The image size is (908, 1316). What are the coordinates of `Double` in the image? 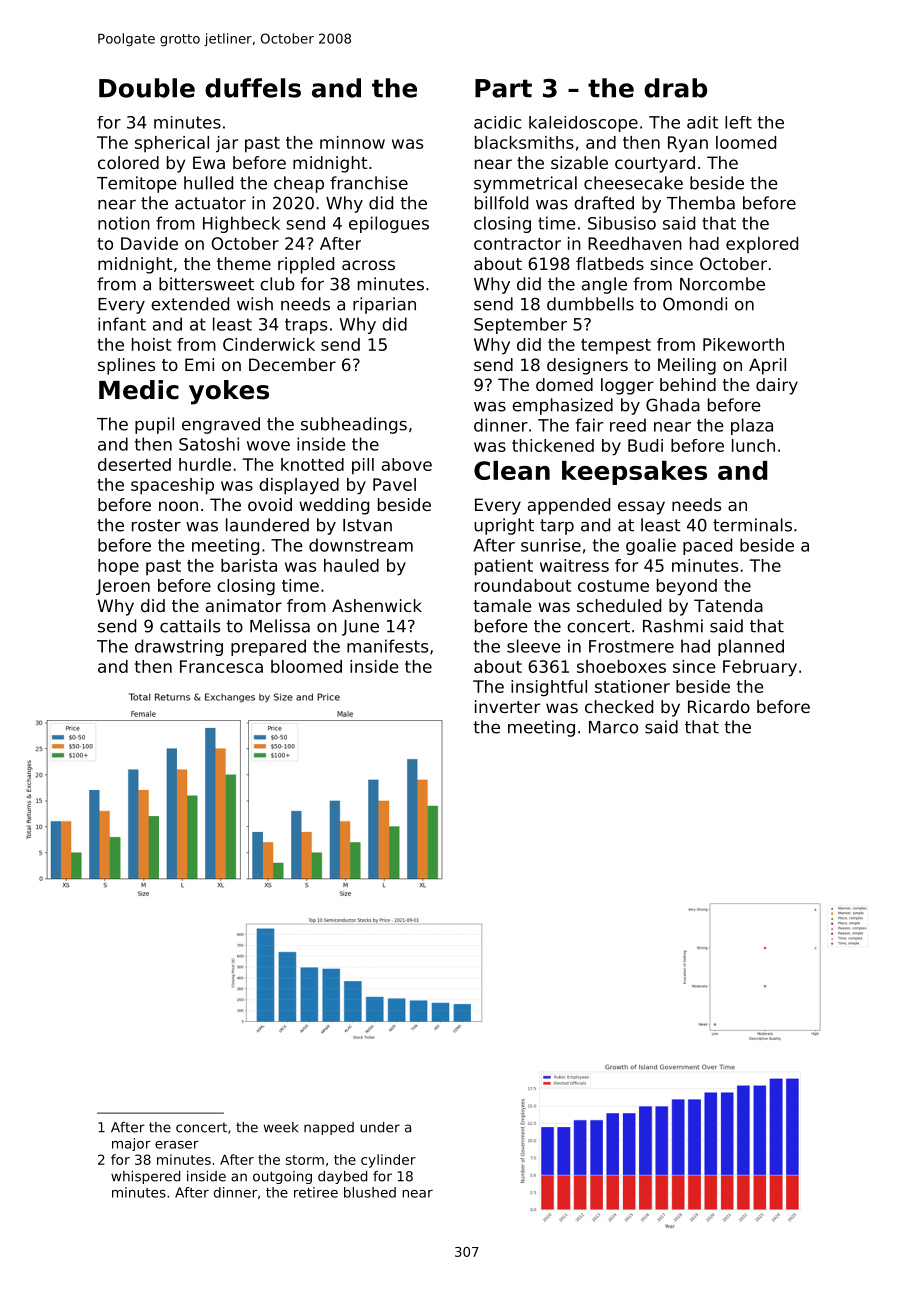 It's located at (147, 88).
